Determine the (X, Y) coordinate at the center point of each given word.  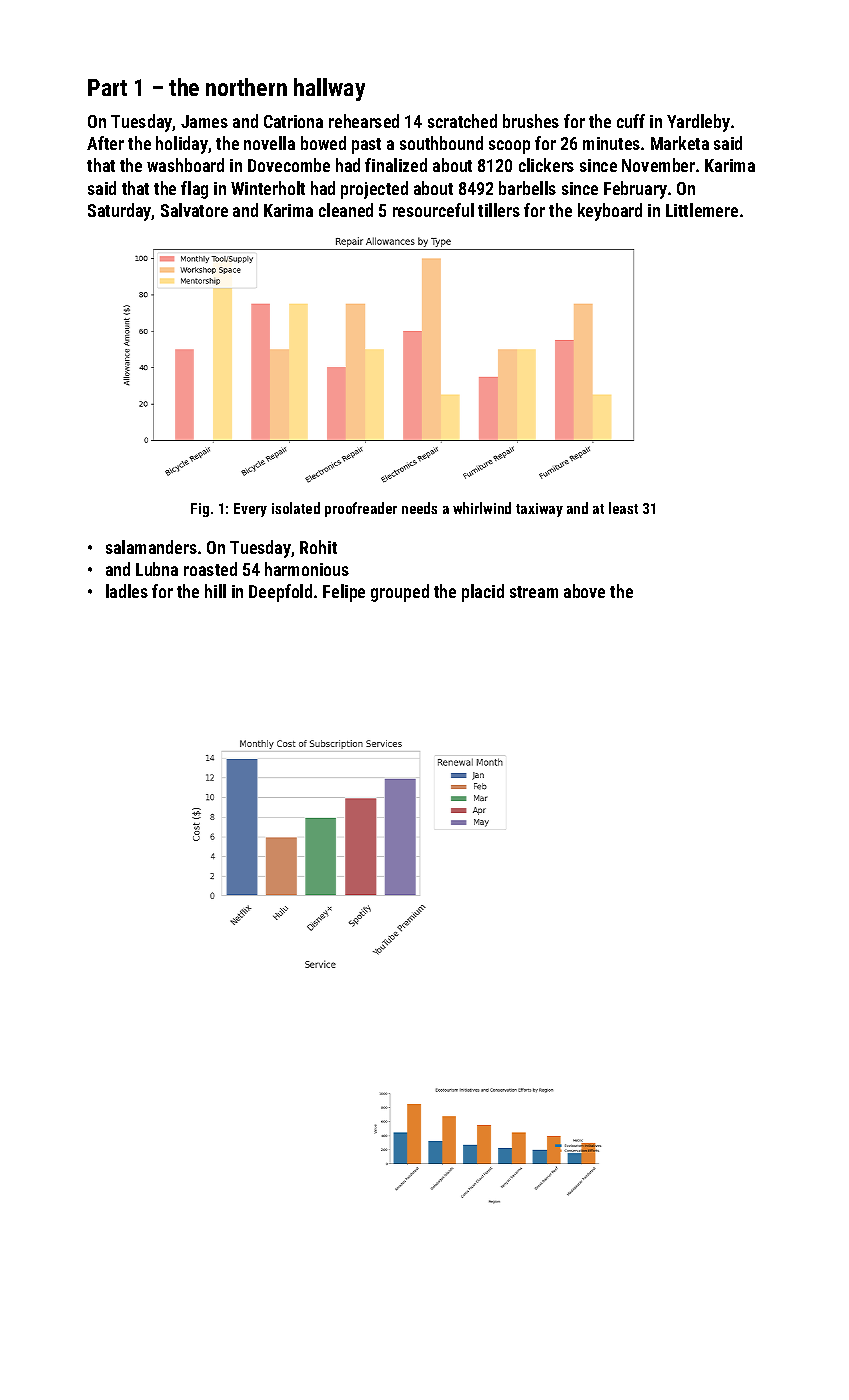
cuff (631, 121)
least (623, 508)
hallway (329, 89)
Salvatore (194, 210)
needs (419, 508)
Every (250, 510)
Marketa (680, 143)
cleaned (346, 210)
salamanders (151, 547)
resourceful (433, 210)
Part (107, 87)
